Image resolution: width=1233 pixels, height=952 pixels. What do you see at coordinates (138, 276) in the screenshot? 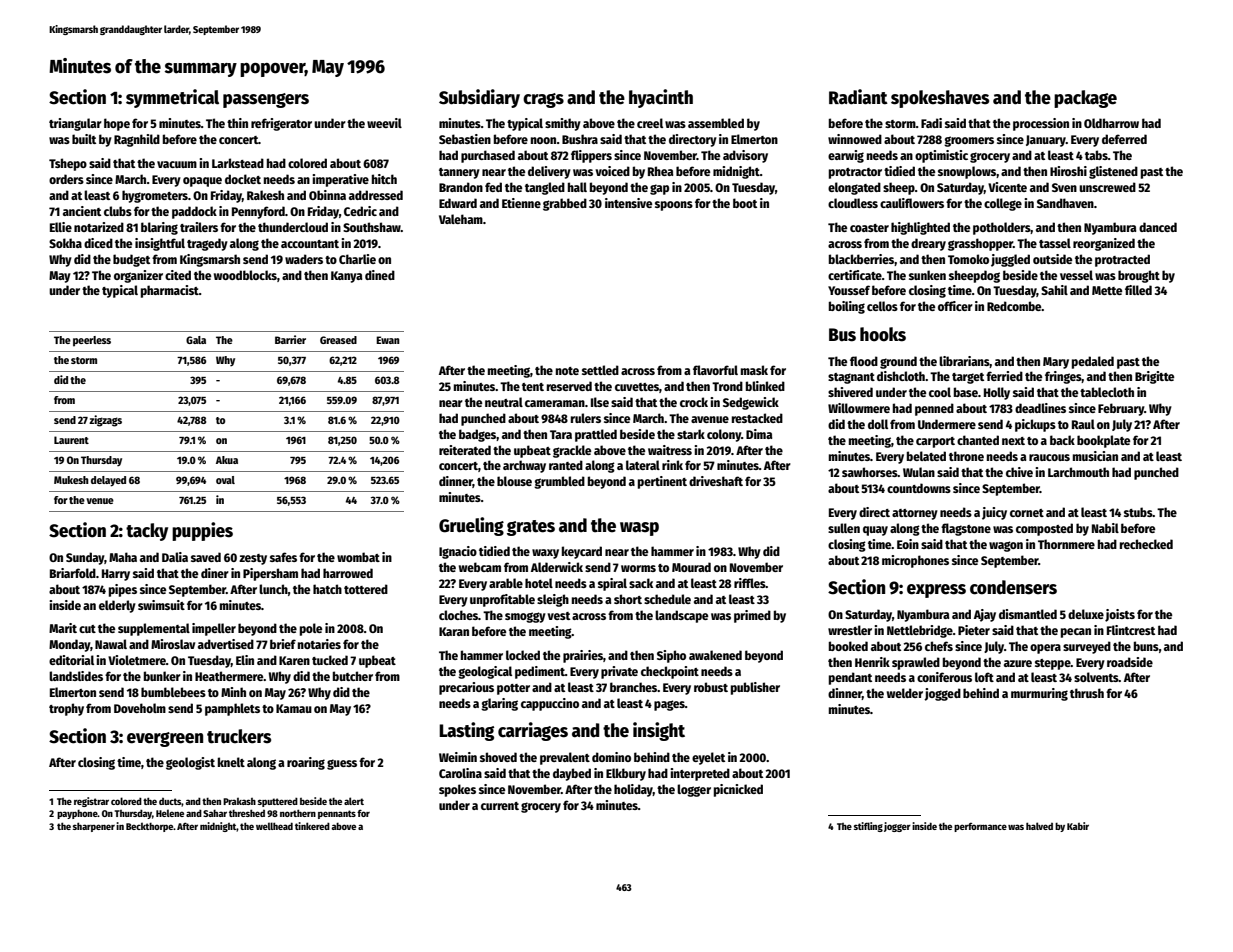
I see `organizer` at bounding box center [138, 276].
